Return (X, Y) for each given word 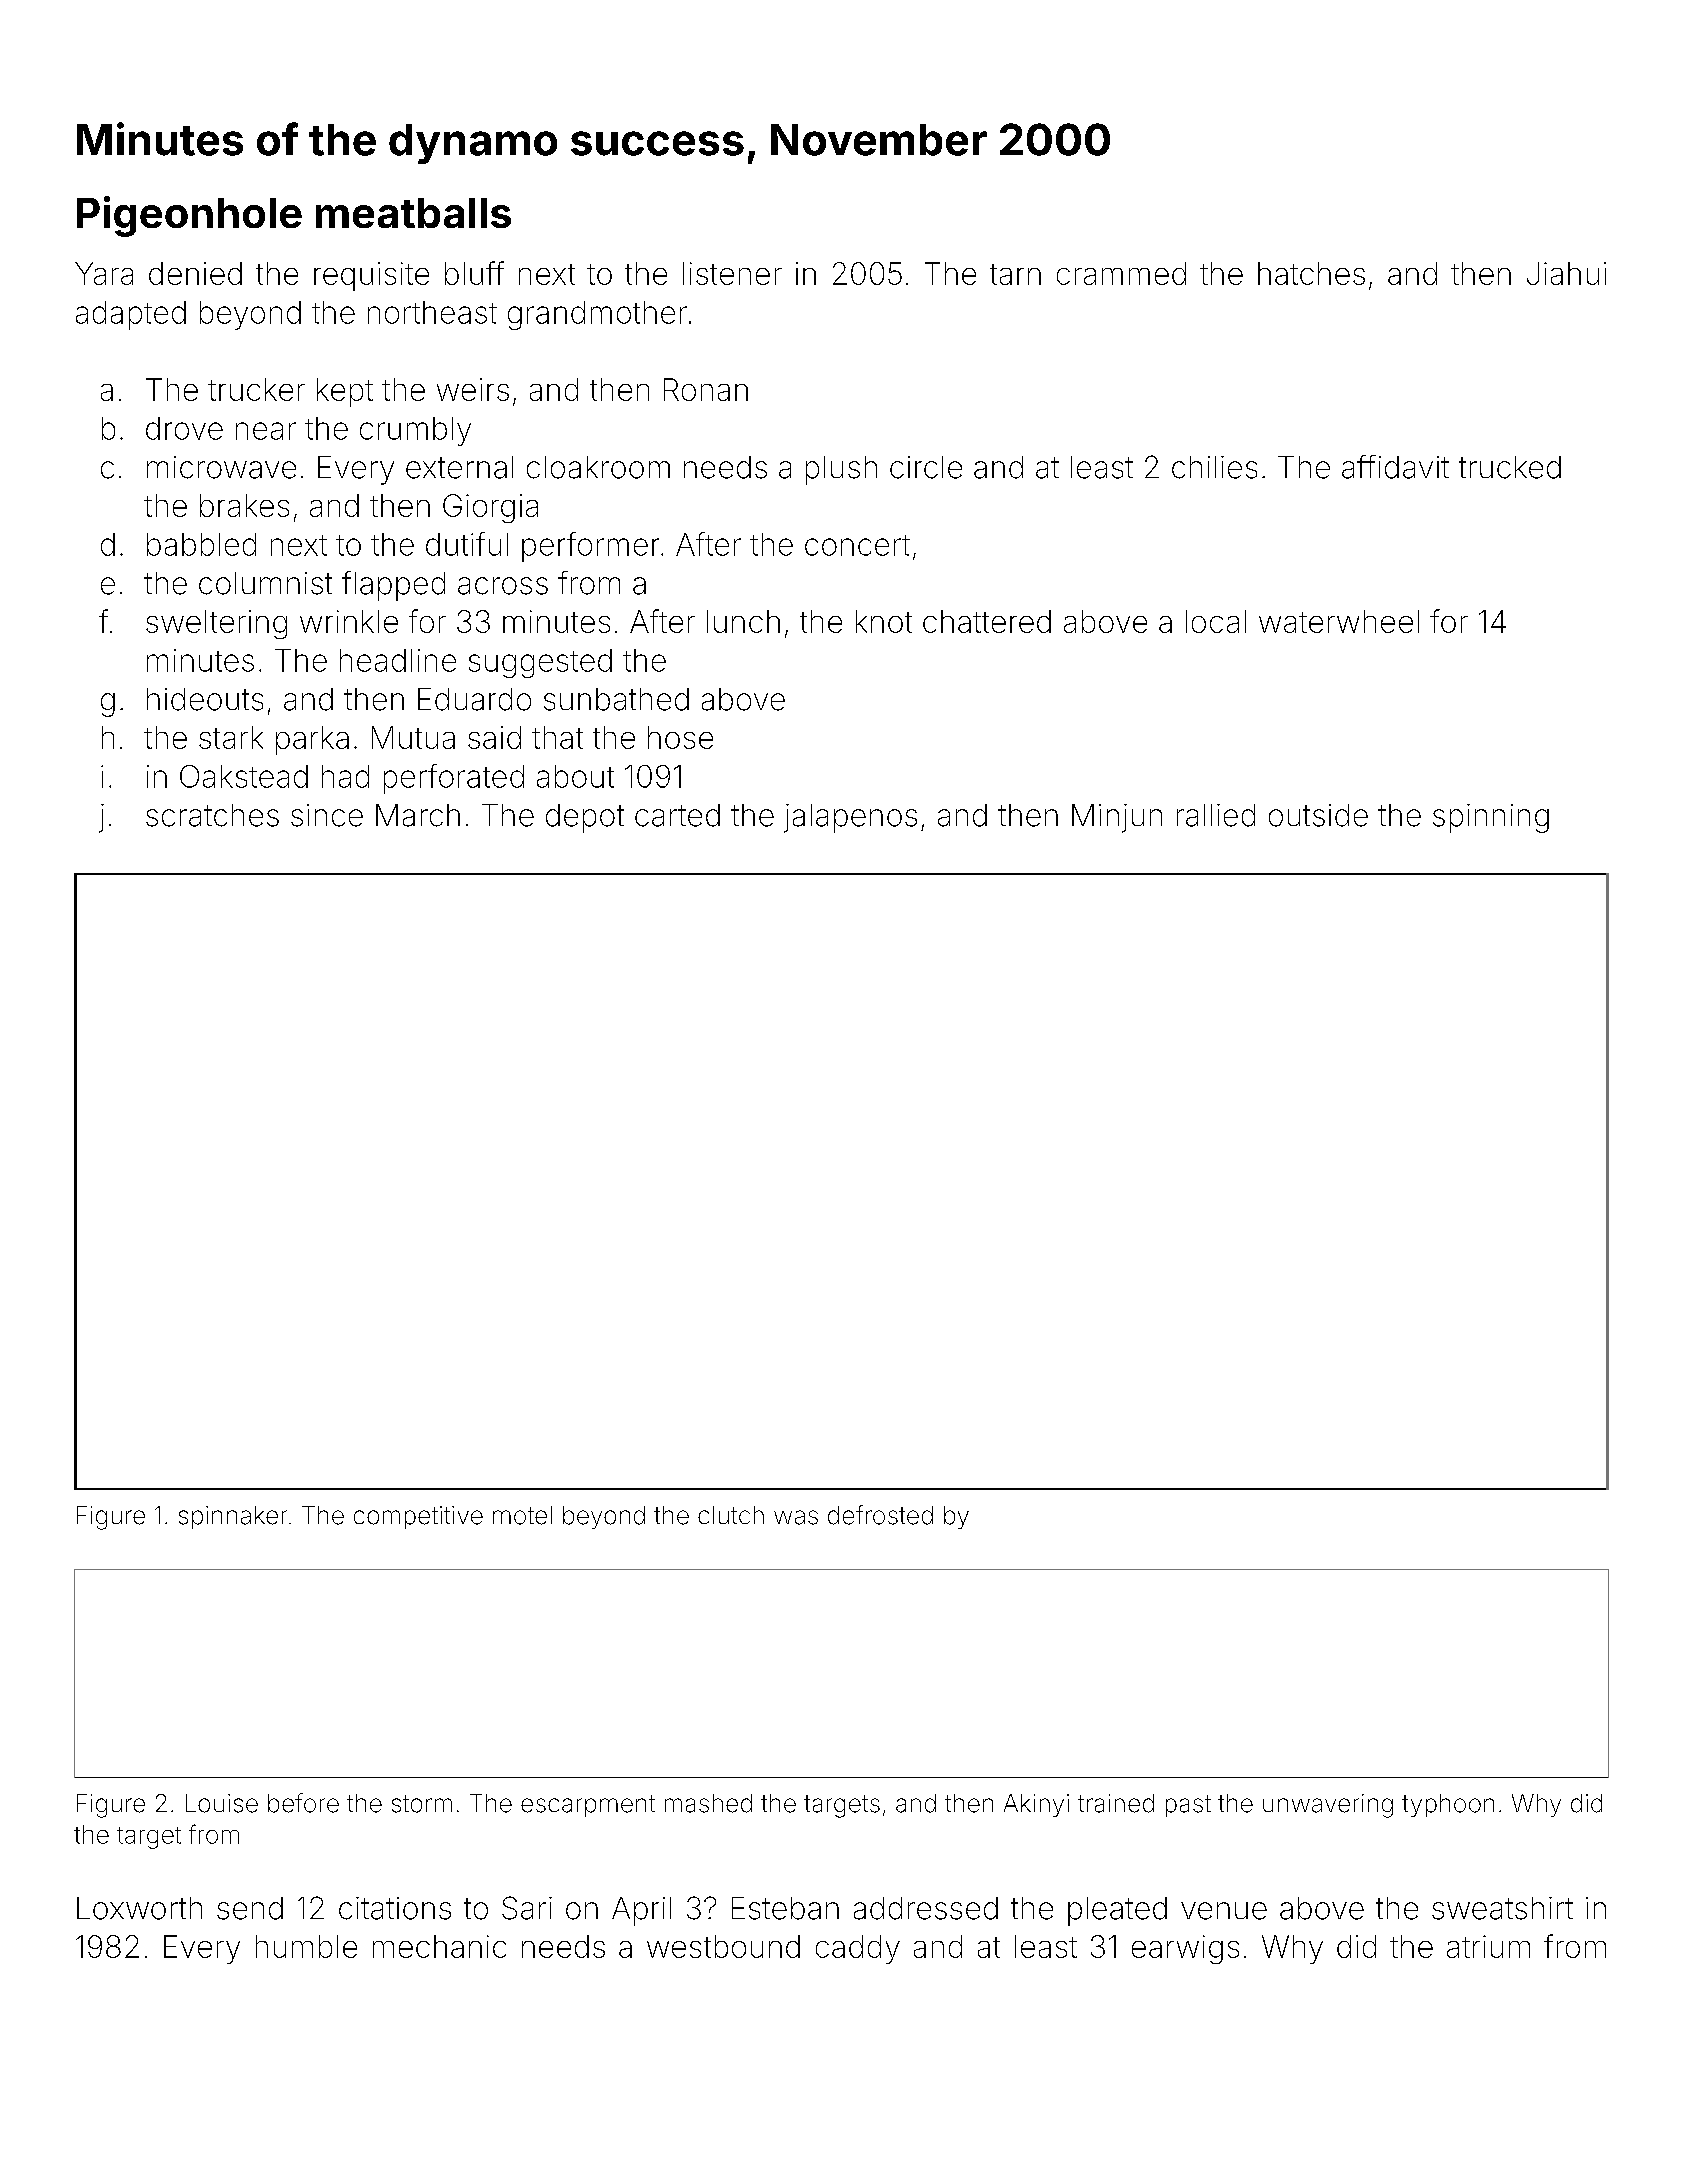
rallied (1216, 815)
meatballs (413, 213)
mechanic (439, 1946)
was (796, 1517)
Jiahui (1566, 273)
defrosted (880, 1515)
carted (677, 815)
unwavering (1328, 1806)
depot (585, 818)
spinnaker (233, 1517)
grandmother (597, 315)
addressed (926, 1908)
